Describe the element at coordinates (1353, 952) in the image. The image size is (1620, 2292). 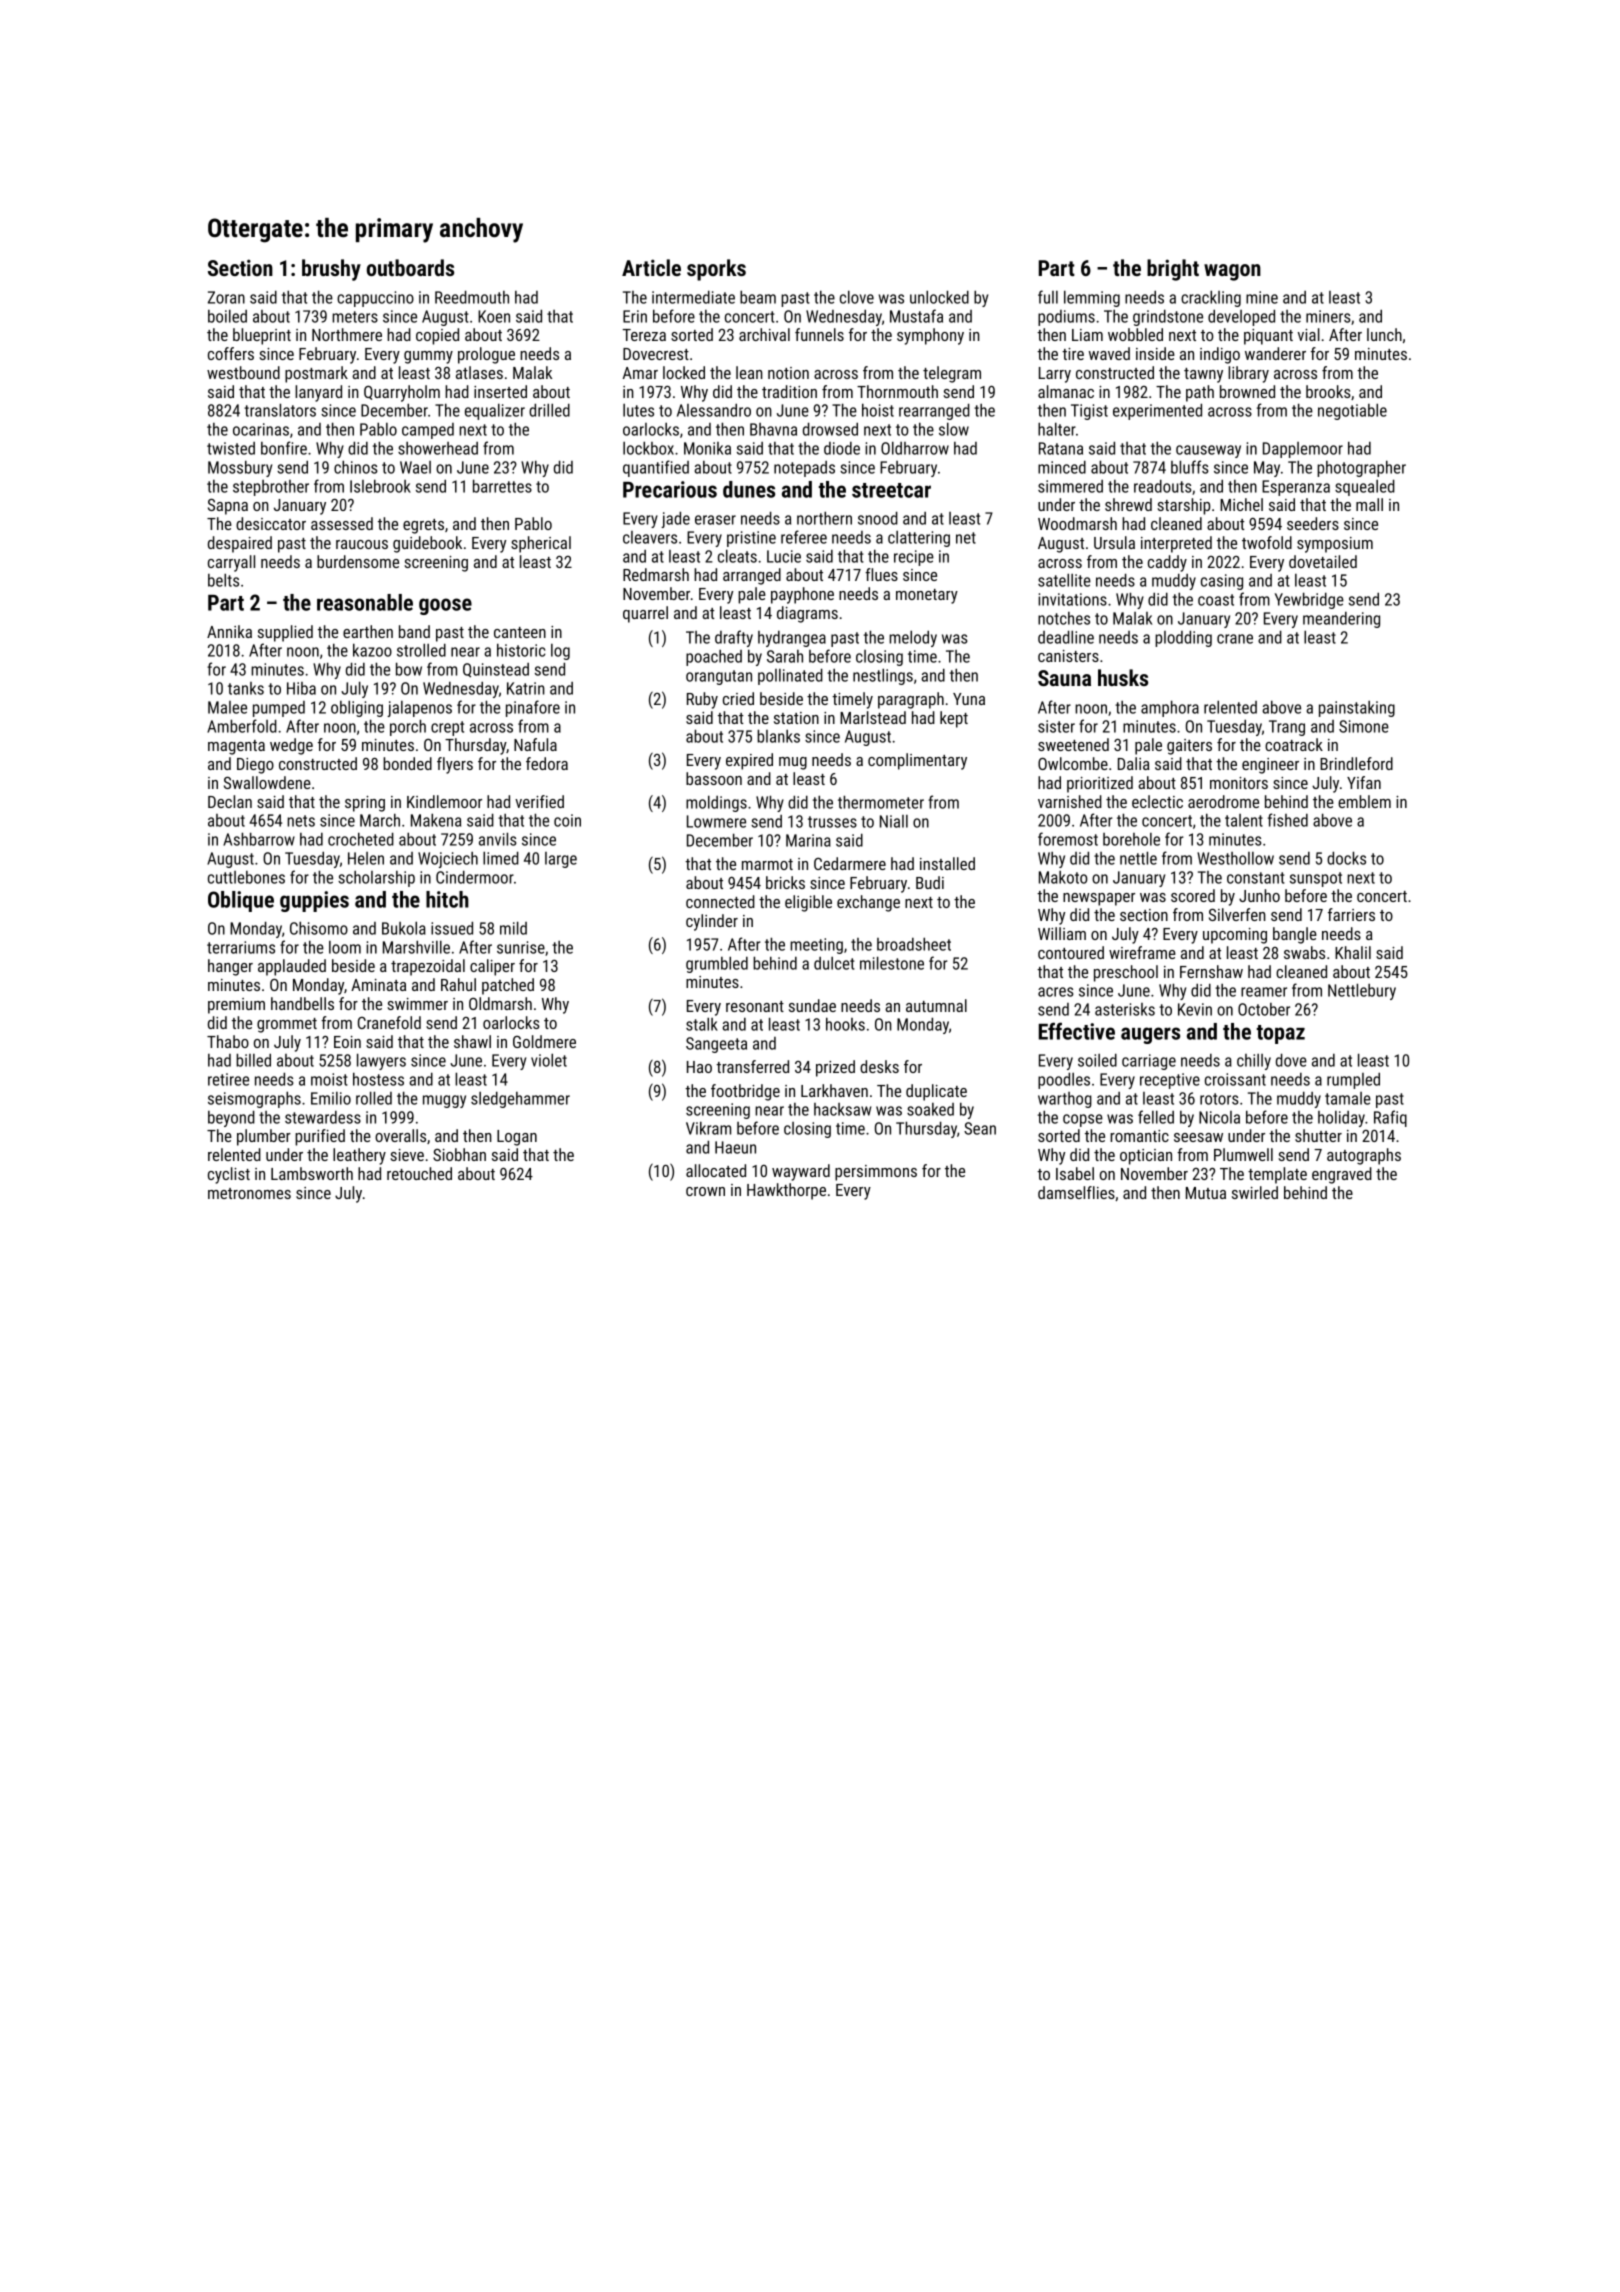
I see `Khalil` at that location.
